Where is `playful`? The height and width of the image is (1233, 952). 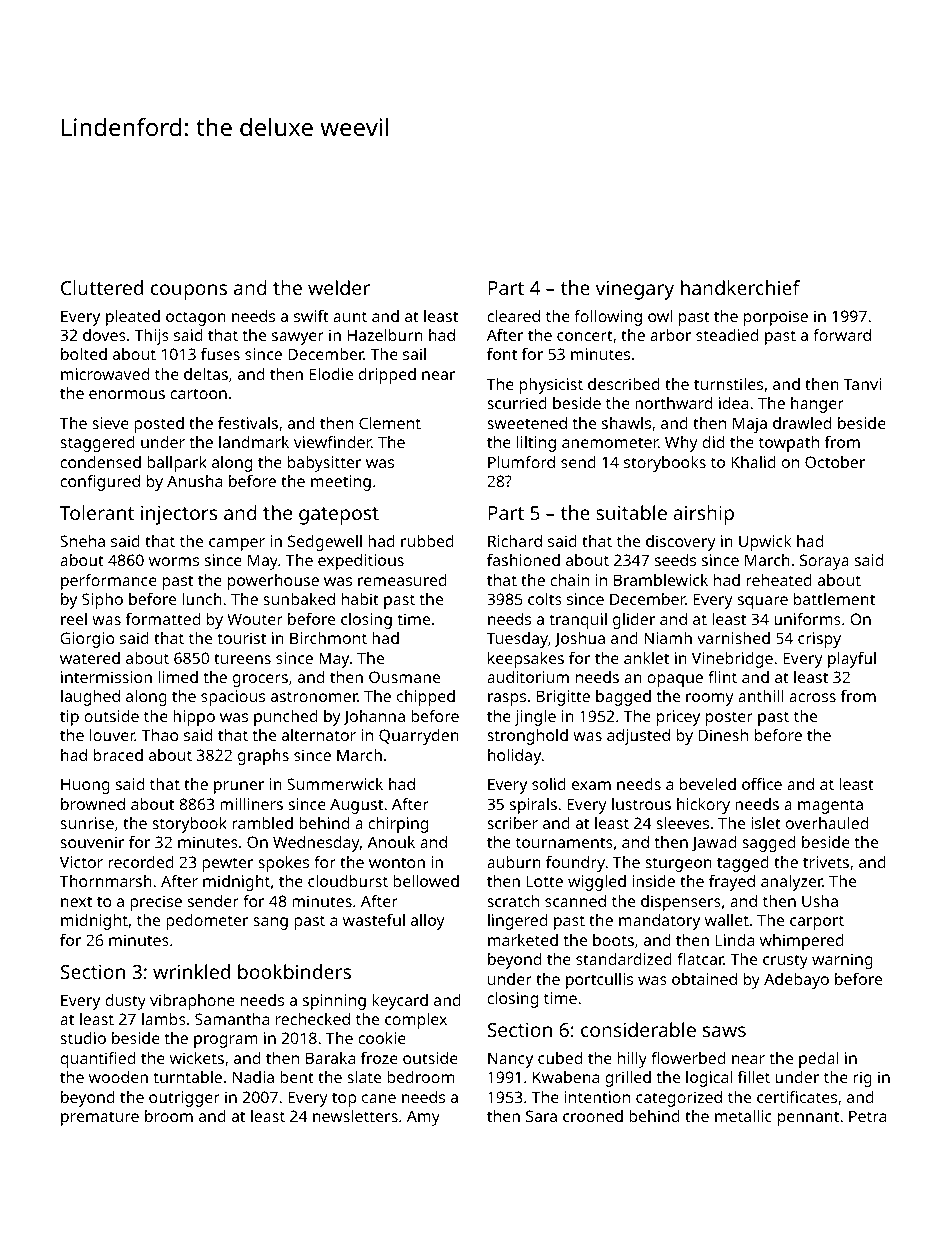
playful is located at coordinates (852, 660).
